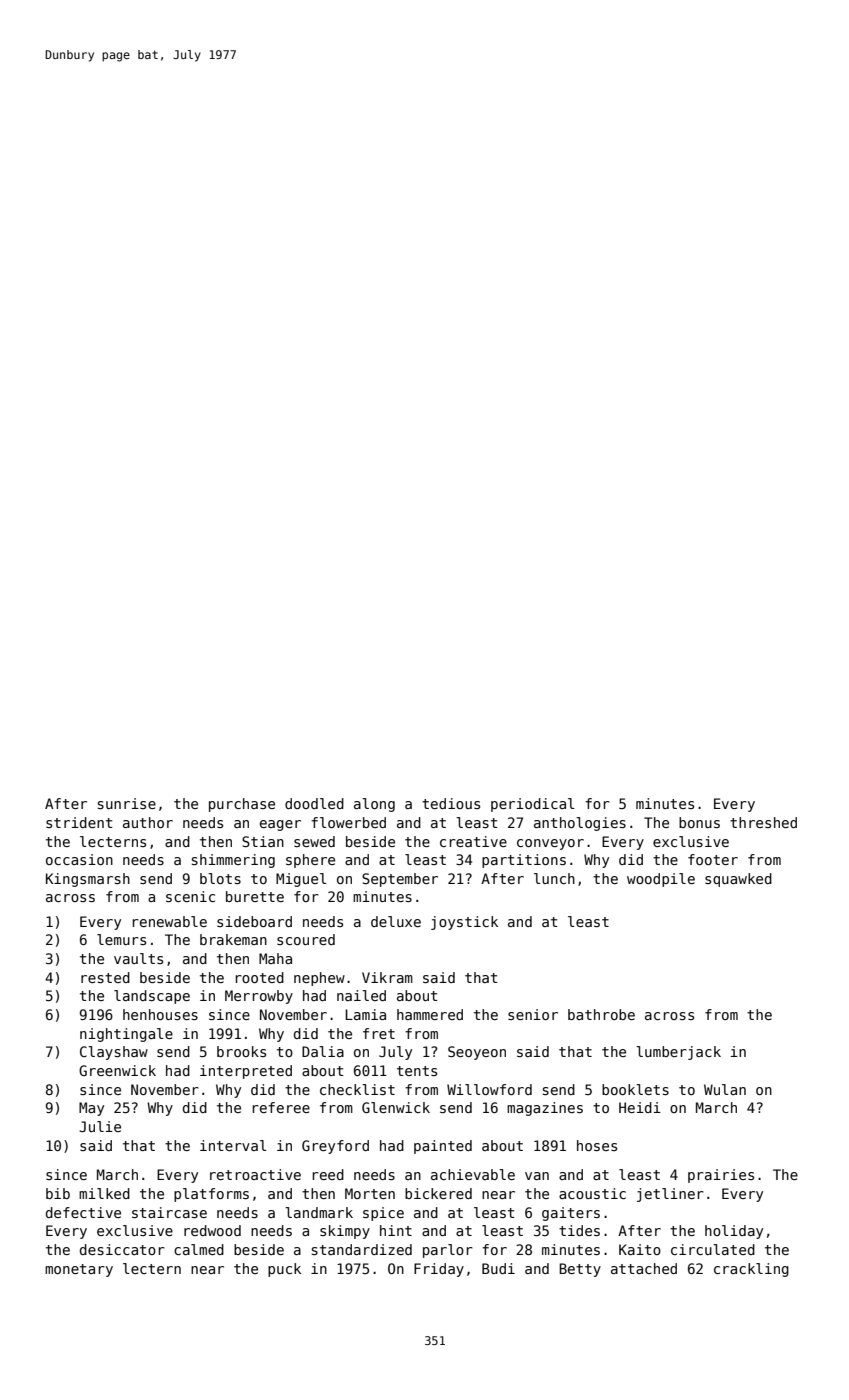 This image has height=1400, width=849. What do you see at coordinates (489, 1089) in the image?
I see `Willowford` at bounding box center [489, 1089].
